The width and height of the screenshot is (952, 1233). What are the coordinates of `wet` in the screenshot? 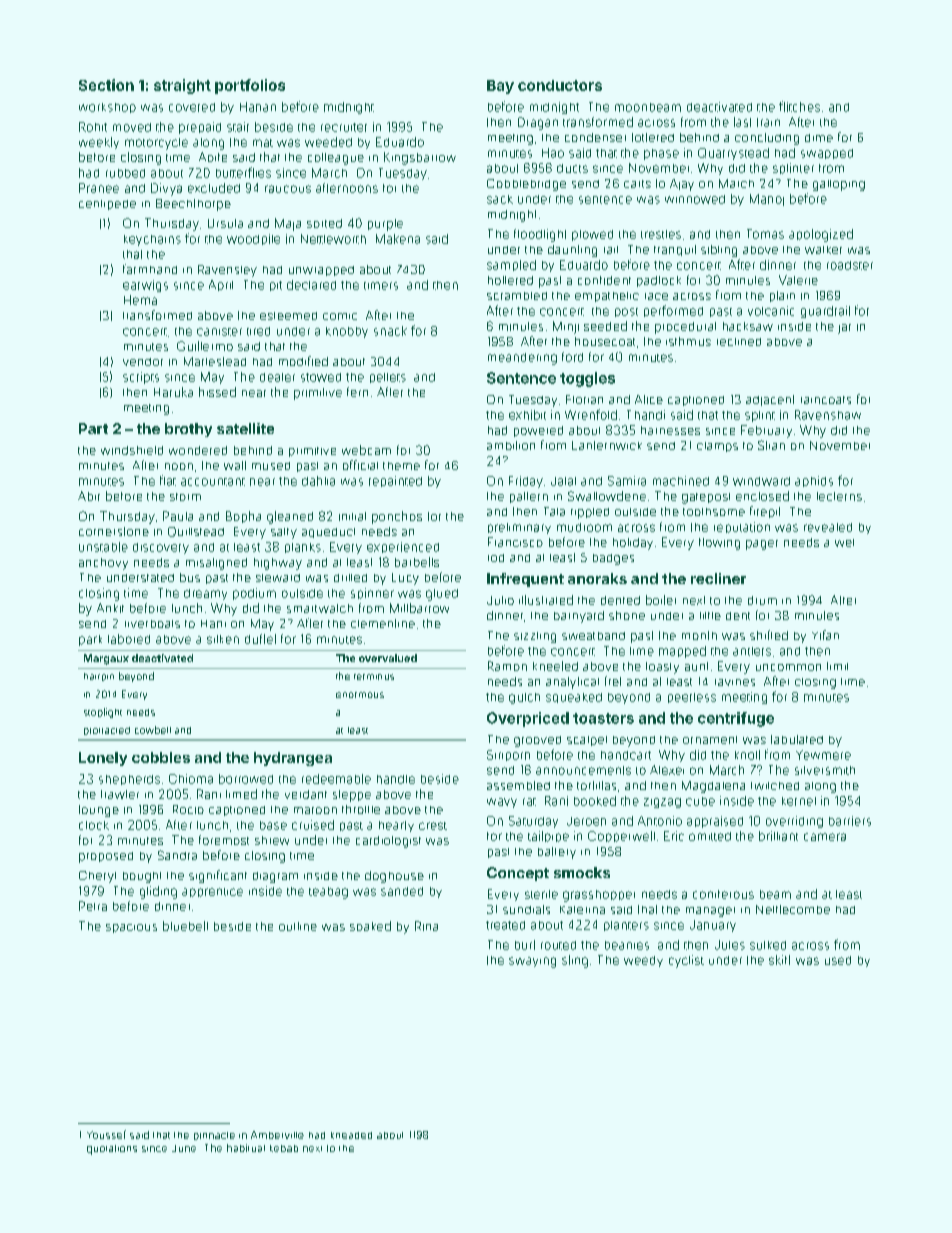 It's located at (844, 543).
